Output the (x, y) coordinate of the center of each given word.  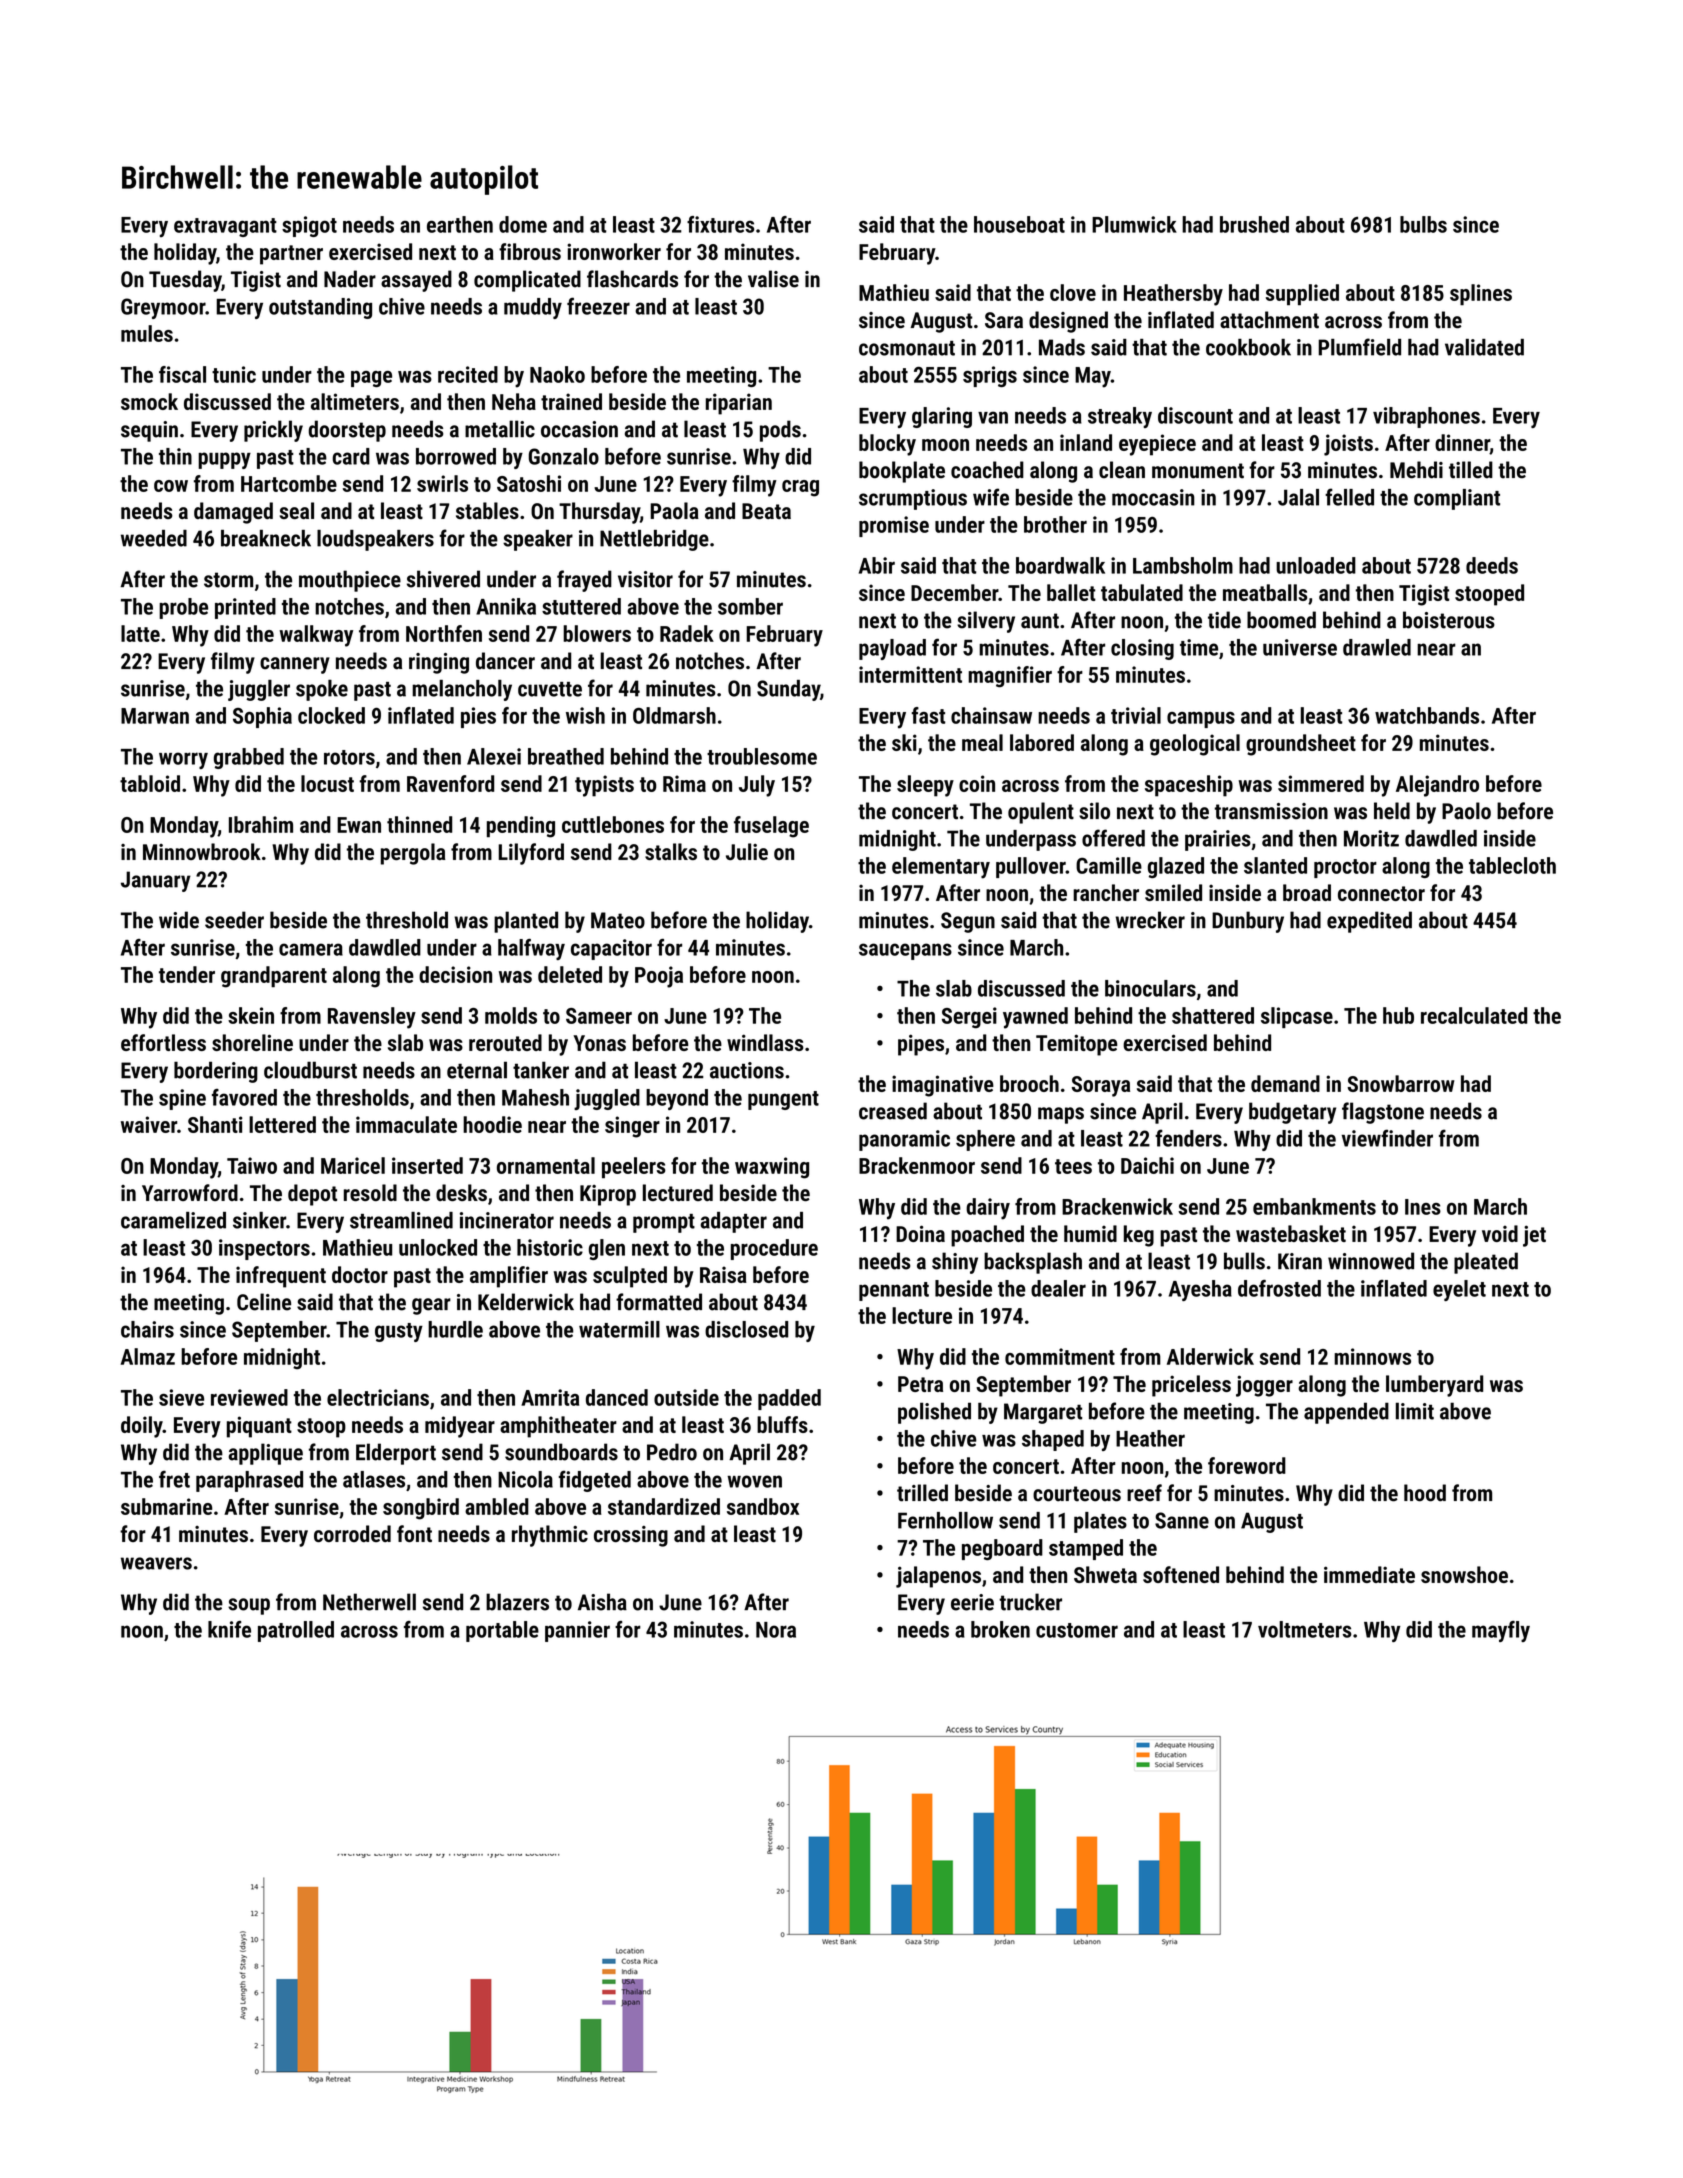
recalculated (1474, 1015)
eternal (477, 1070)
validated (1484, 347)
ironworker (614, 251)
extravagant (225, 227)
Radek (687, 633)
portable (502, 1631)
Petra (920, 1384)
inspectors (264, 1249)
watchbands (1427, 715)
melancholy (462, 690)
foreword (1247, 1465)
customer (1077, 1630)
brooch (1029, 1083)
